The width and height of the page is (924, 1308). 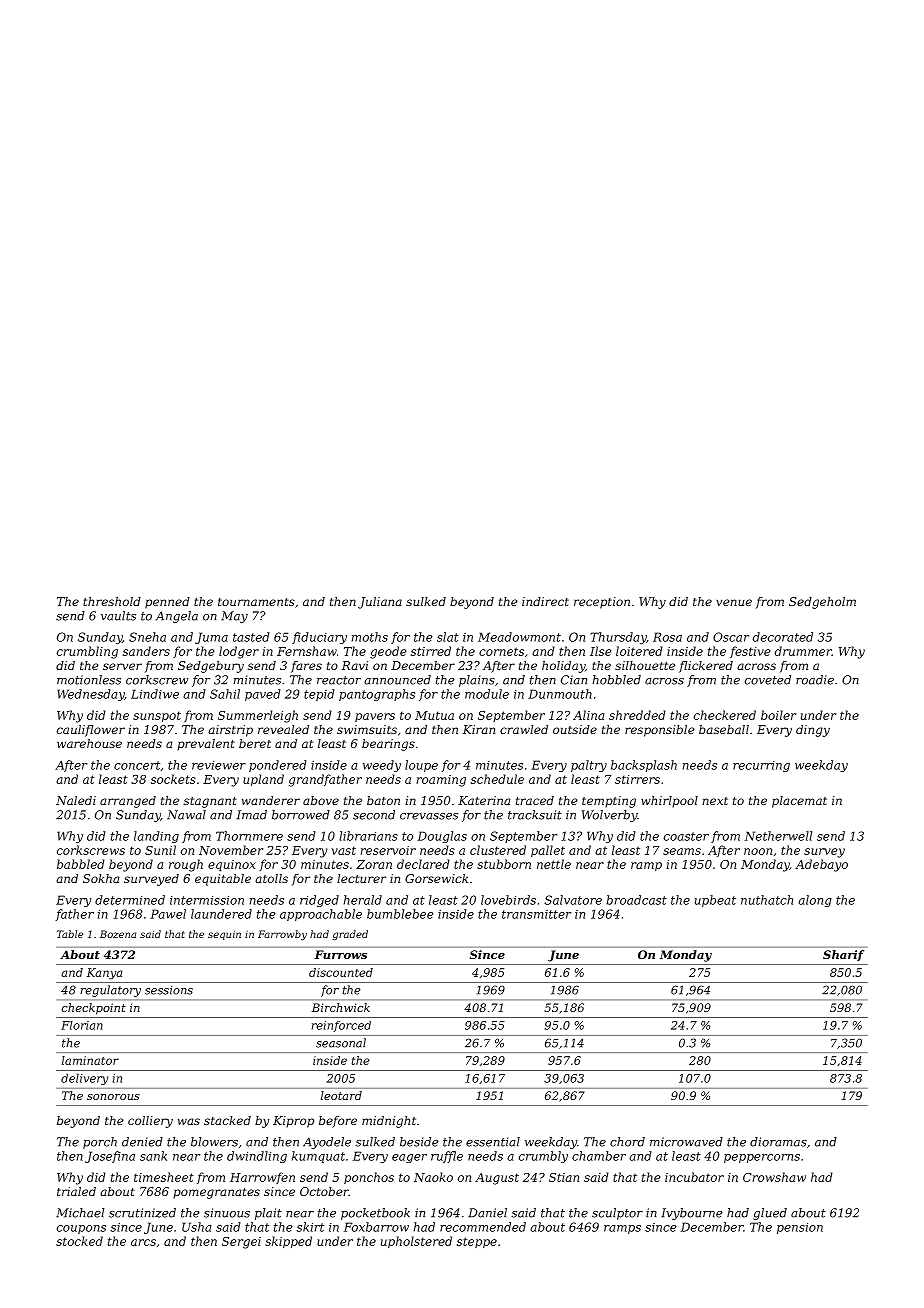 I want to click on chamber, so click(x=599, y=1156).
